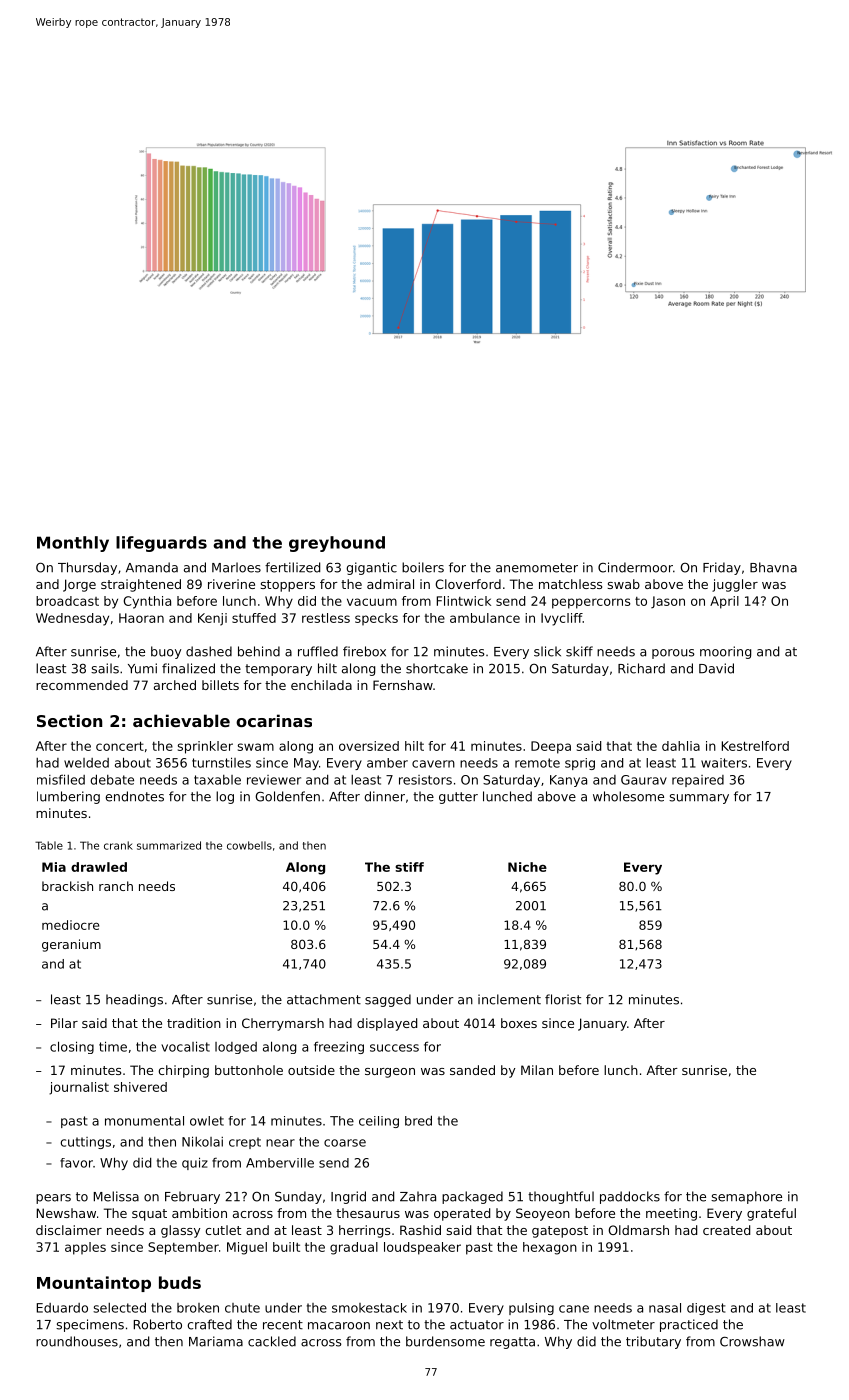 The height and width of the document is (1400, 849). What do you see at coordinates (409, 867) in the document?
I see `stiff` at bounding box center [409, 867].
